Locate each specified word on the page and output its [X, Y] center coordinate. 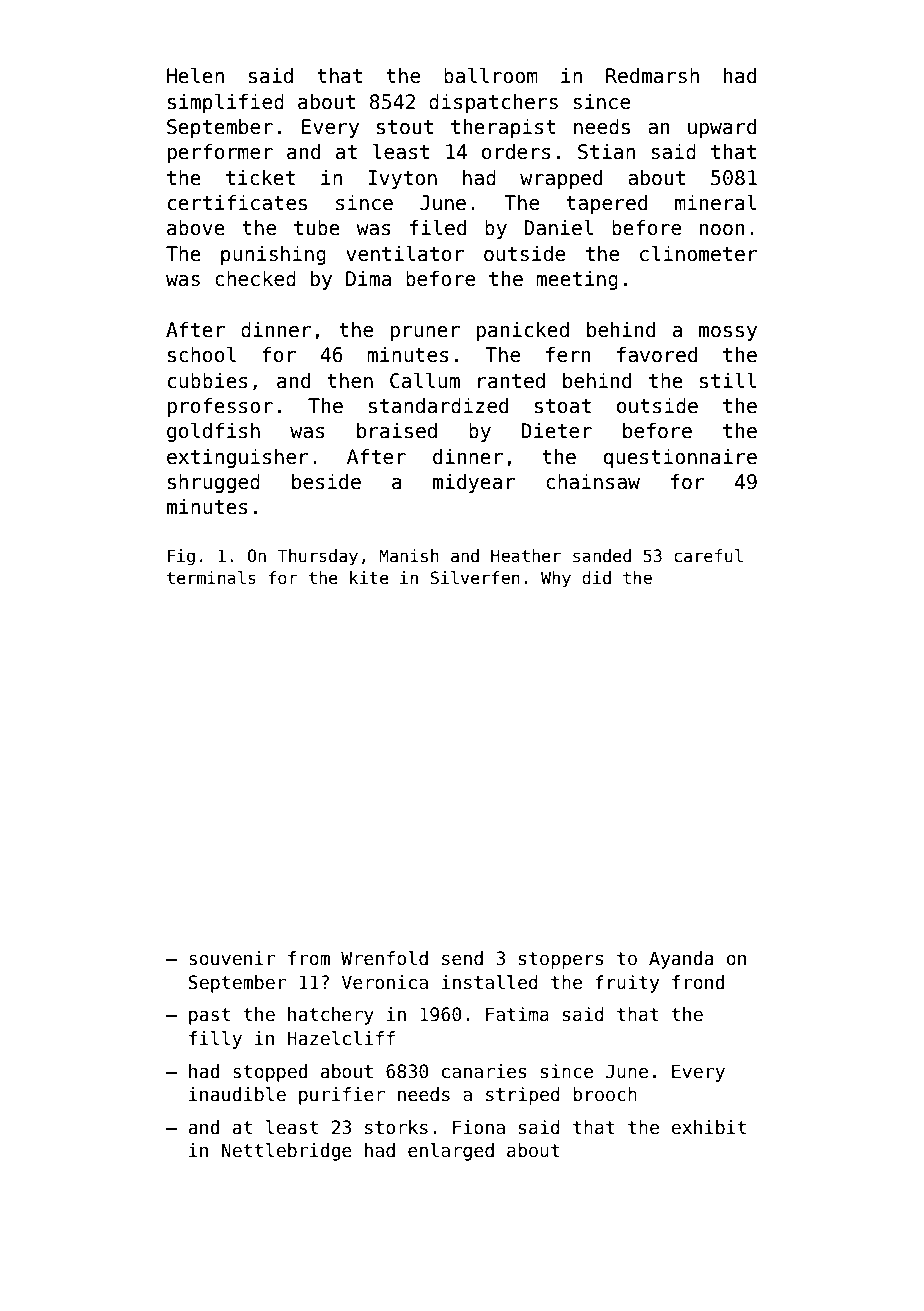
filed [438, 228]
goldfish [213, 432]
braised [397, 431]
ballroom [491, 76]
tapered [606, 204]
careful [708, 556]
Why [556, 579]
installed [490, 982]
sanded [602, 556]
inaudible [237, 1094]
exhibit [708, 1127]
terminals [211, 578]
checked [255, 279]
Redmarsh [652, 76]
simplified [226, 103]
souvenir [232, 958]
